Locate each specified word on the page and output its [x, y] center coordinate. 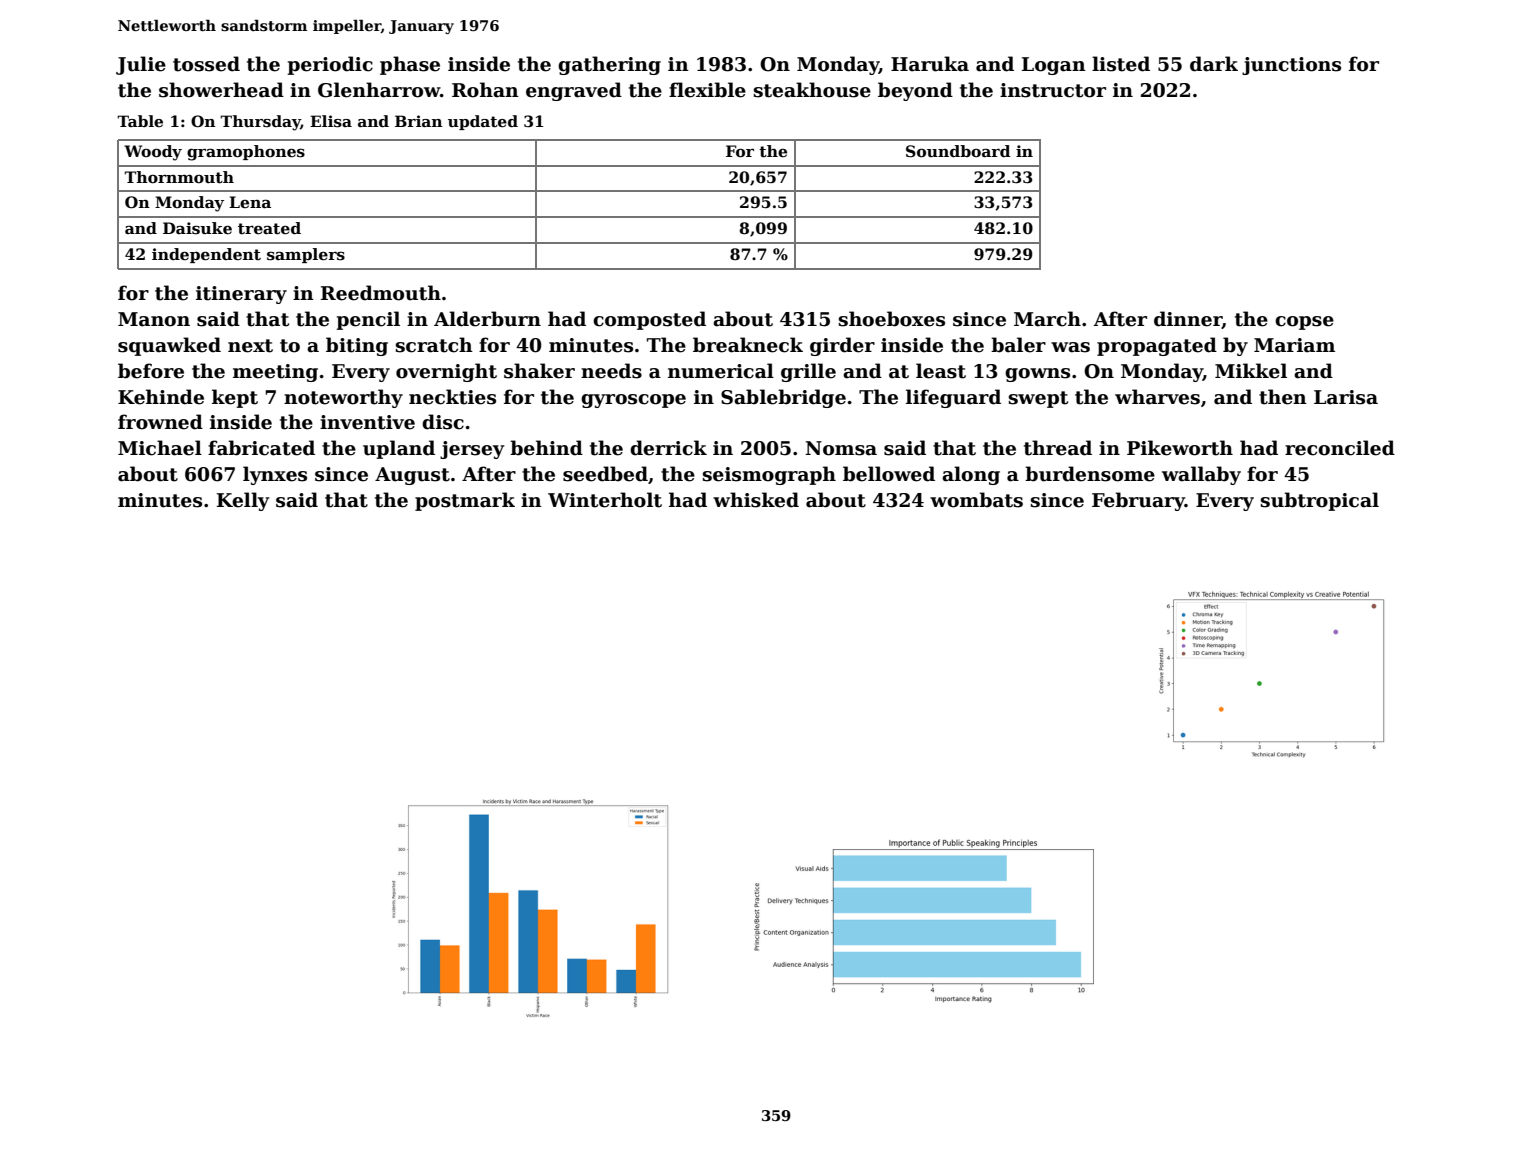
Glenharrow [379, 90]
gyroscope [633, 401]
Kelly [243, 501]
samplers [306, 255]
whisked [756, 500]
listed [1121, 64]
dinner [1188, 320]
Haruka [930, 64]
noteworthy [343, 398]
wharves [1157, 397]
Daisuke [197, 228]
